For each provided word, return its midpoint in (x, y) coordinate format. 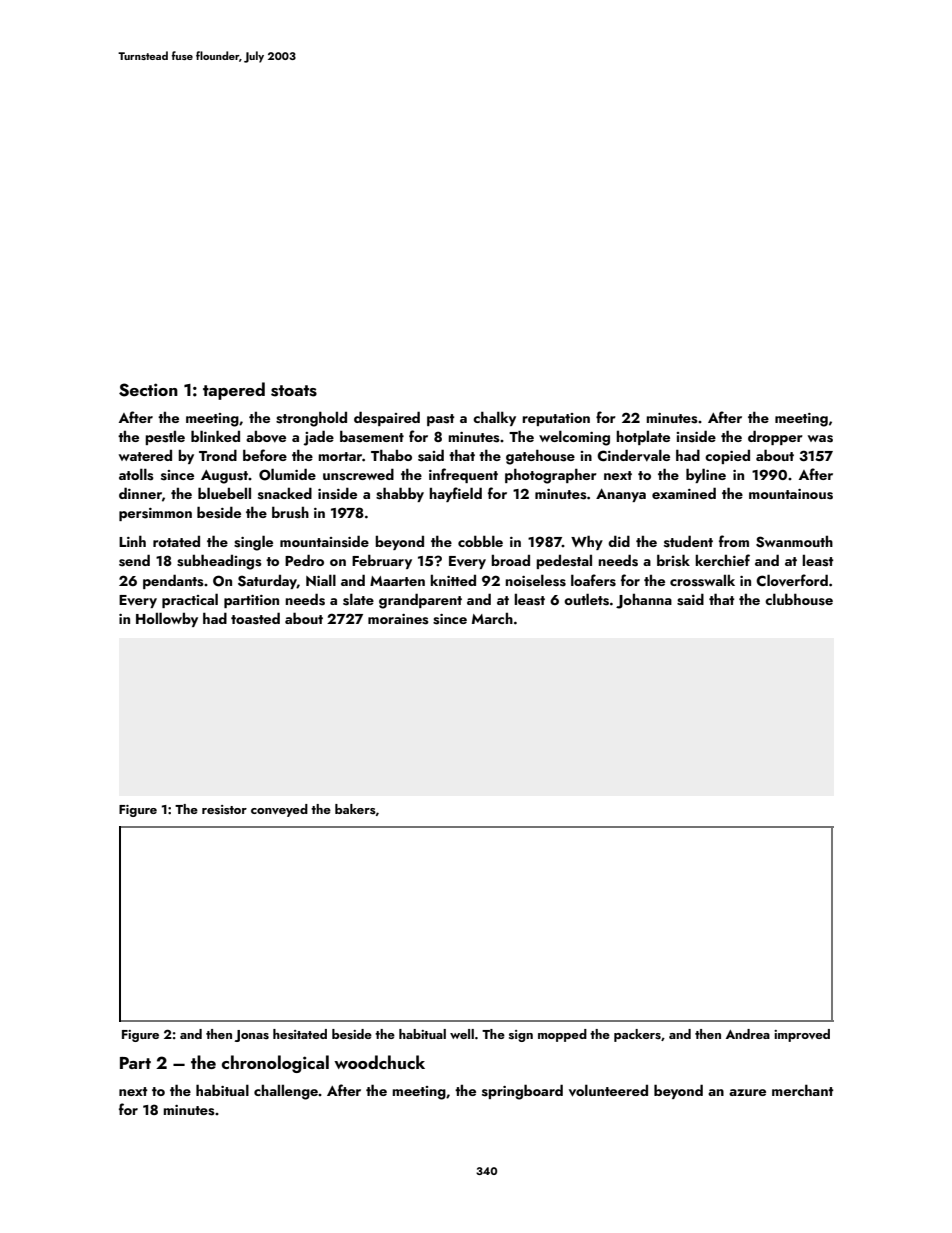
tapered (234, 391)
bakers (355, 809)
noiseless (535, 580)
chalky (494, 418)
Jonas (252, 1036)
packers (637, 1035)
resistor (224, 810)
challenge (286, 1092)
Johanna (644, 601)
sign (521, 1036)
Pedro (304, 560)
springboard (522, 1092)
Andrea (748, 1034)
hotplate (643, 438)
